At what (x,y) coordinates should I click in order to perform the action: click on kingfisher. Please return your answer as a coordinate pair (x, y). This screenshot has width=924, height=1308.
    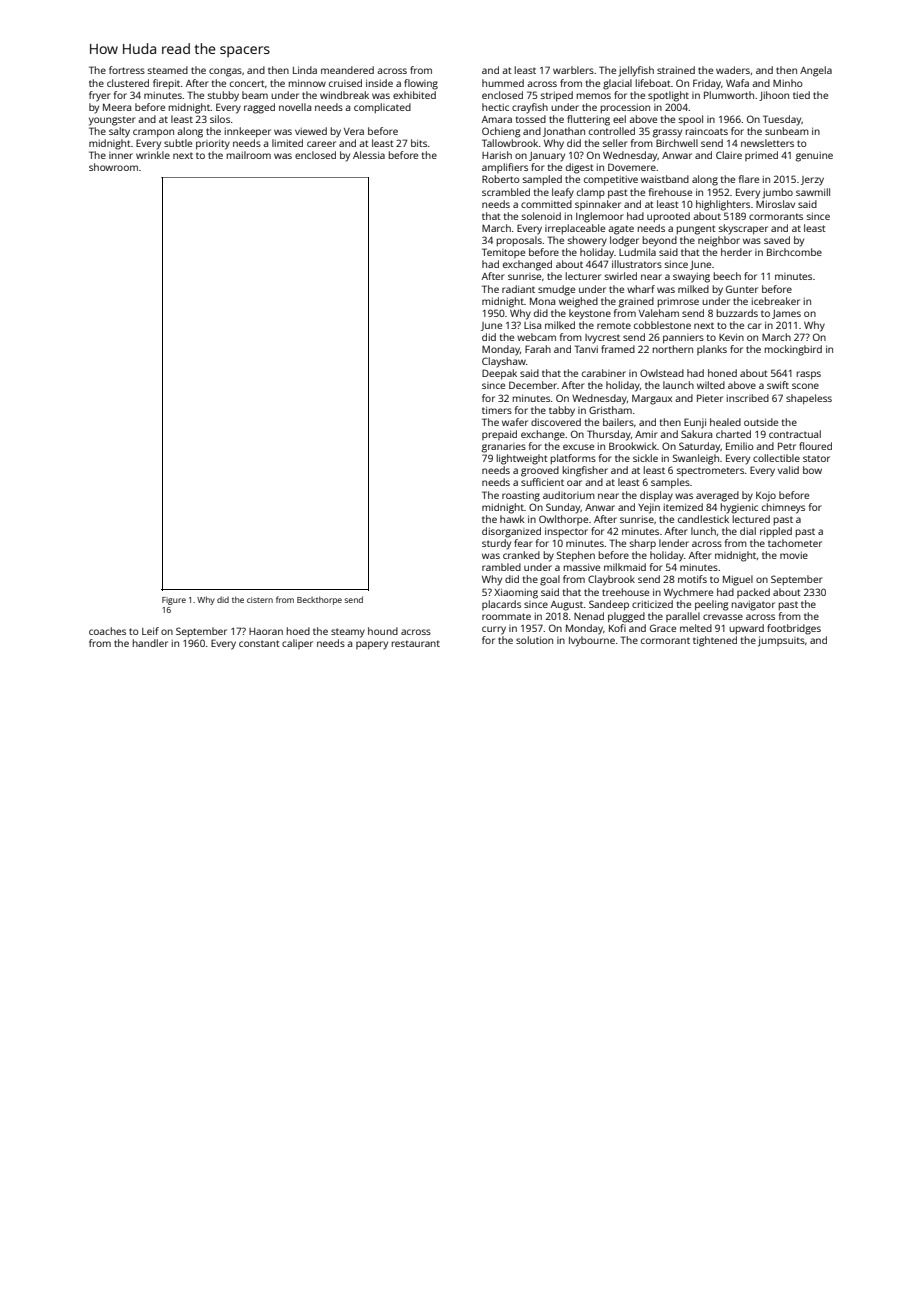
    Looking at the image, I should click on (585, 471).
